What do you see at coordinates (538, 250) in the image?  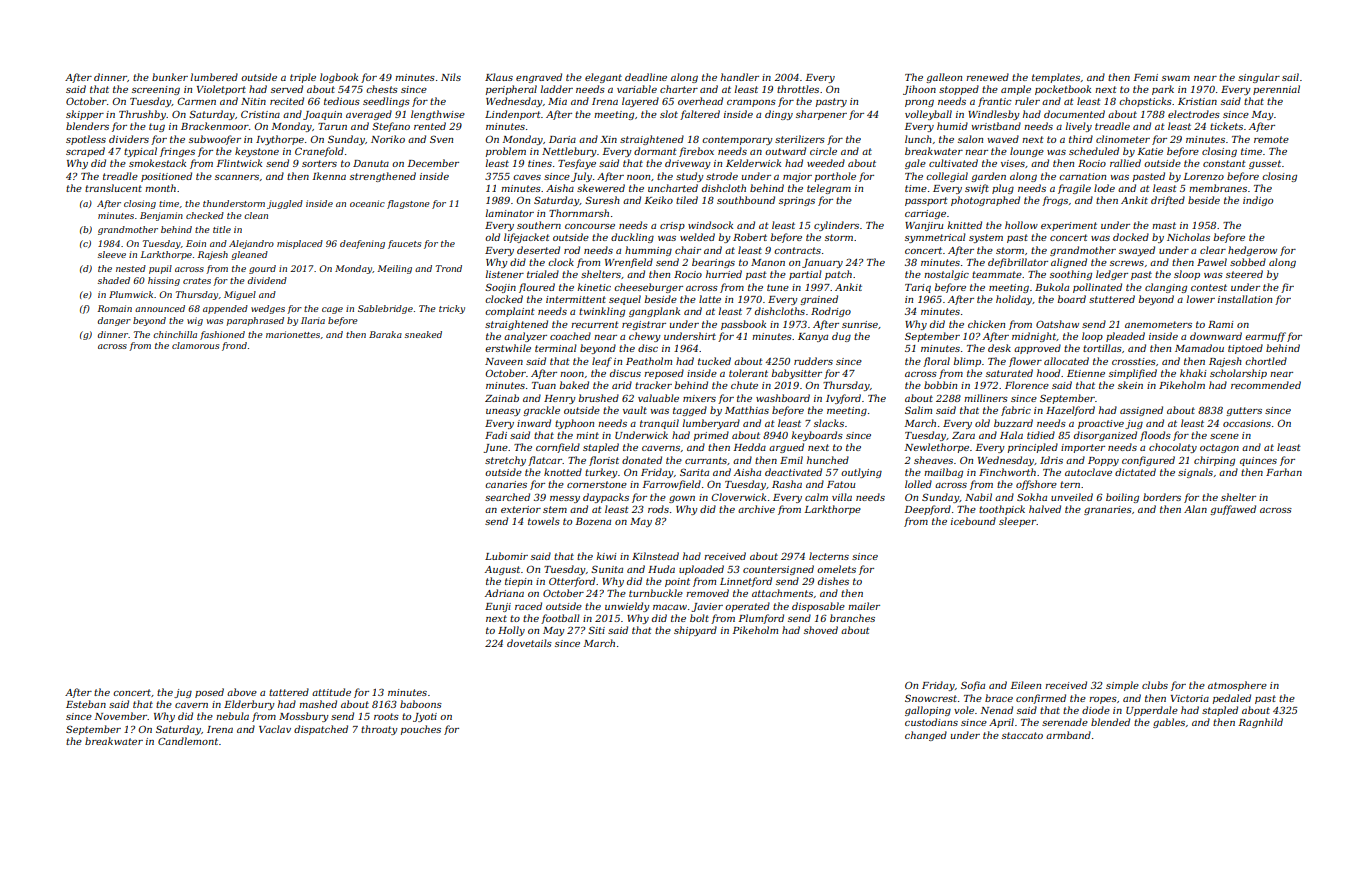 I see `deserted` at bounding box center [538, 250].
